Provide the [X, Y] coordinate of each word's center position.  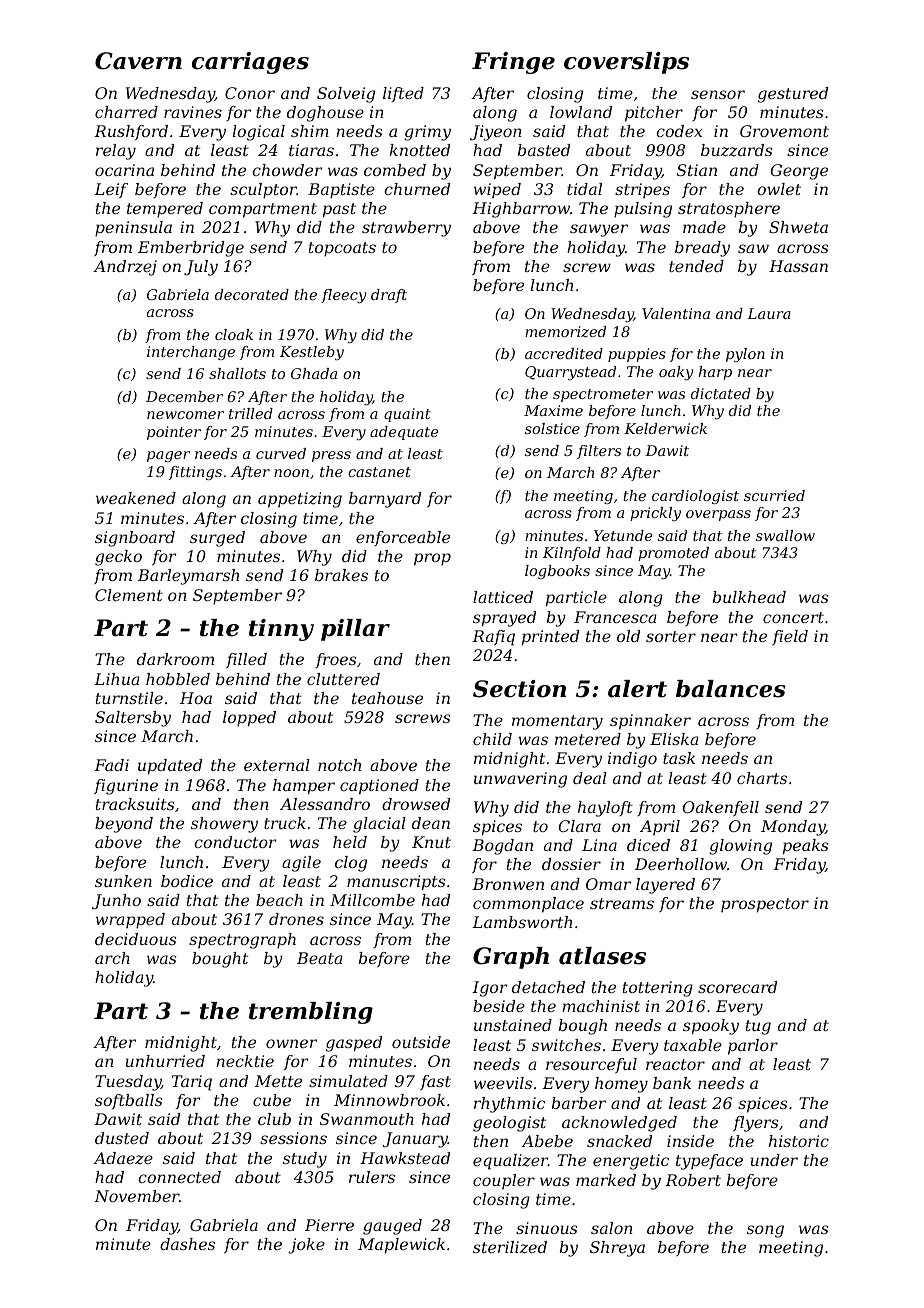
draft [389, 296]
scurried [774, 495]
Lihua [117, 679]
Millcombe [372, 900]
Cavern [138, 61]
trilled [251, 413]
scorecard [737, 987]
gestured [793, 95]
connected [179, 1177]
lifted [403, 94]
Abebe [547, 1141]
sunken [123, 881]
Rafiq [493, 638]
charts [762, 778]
